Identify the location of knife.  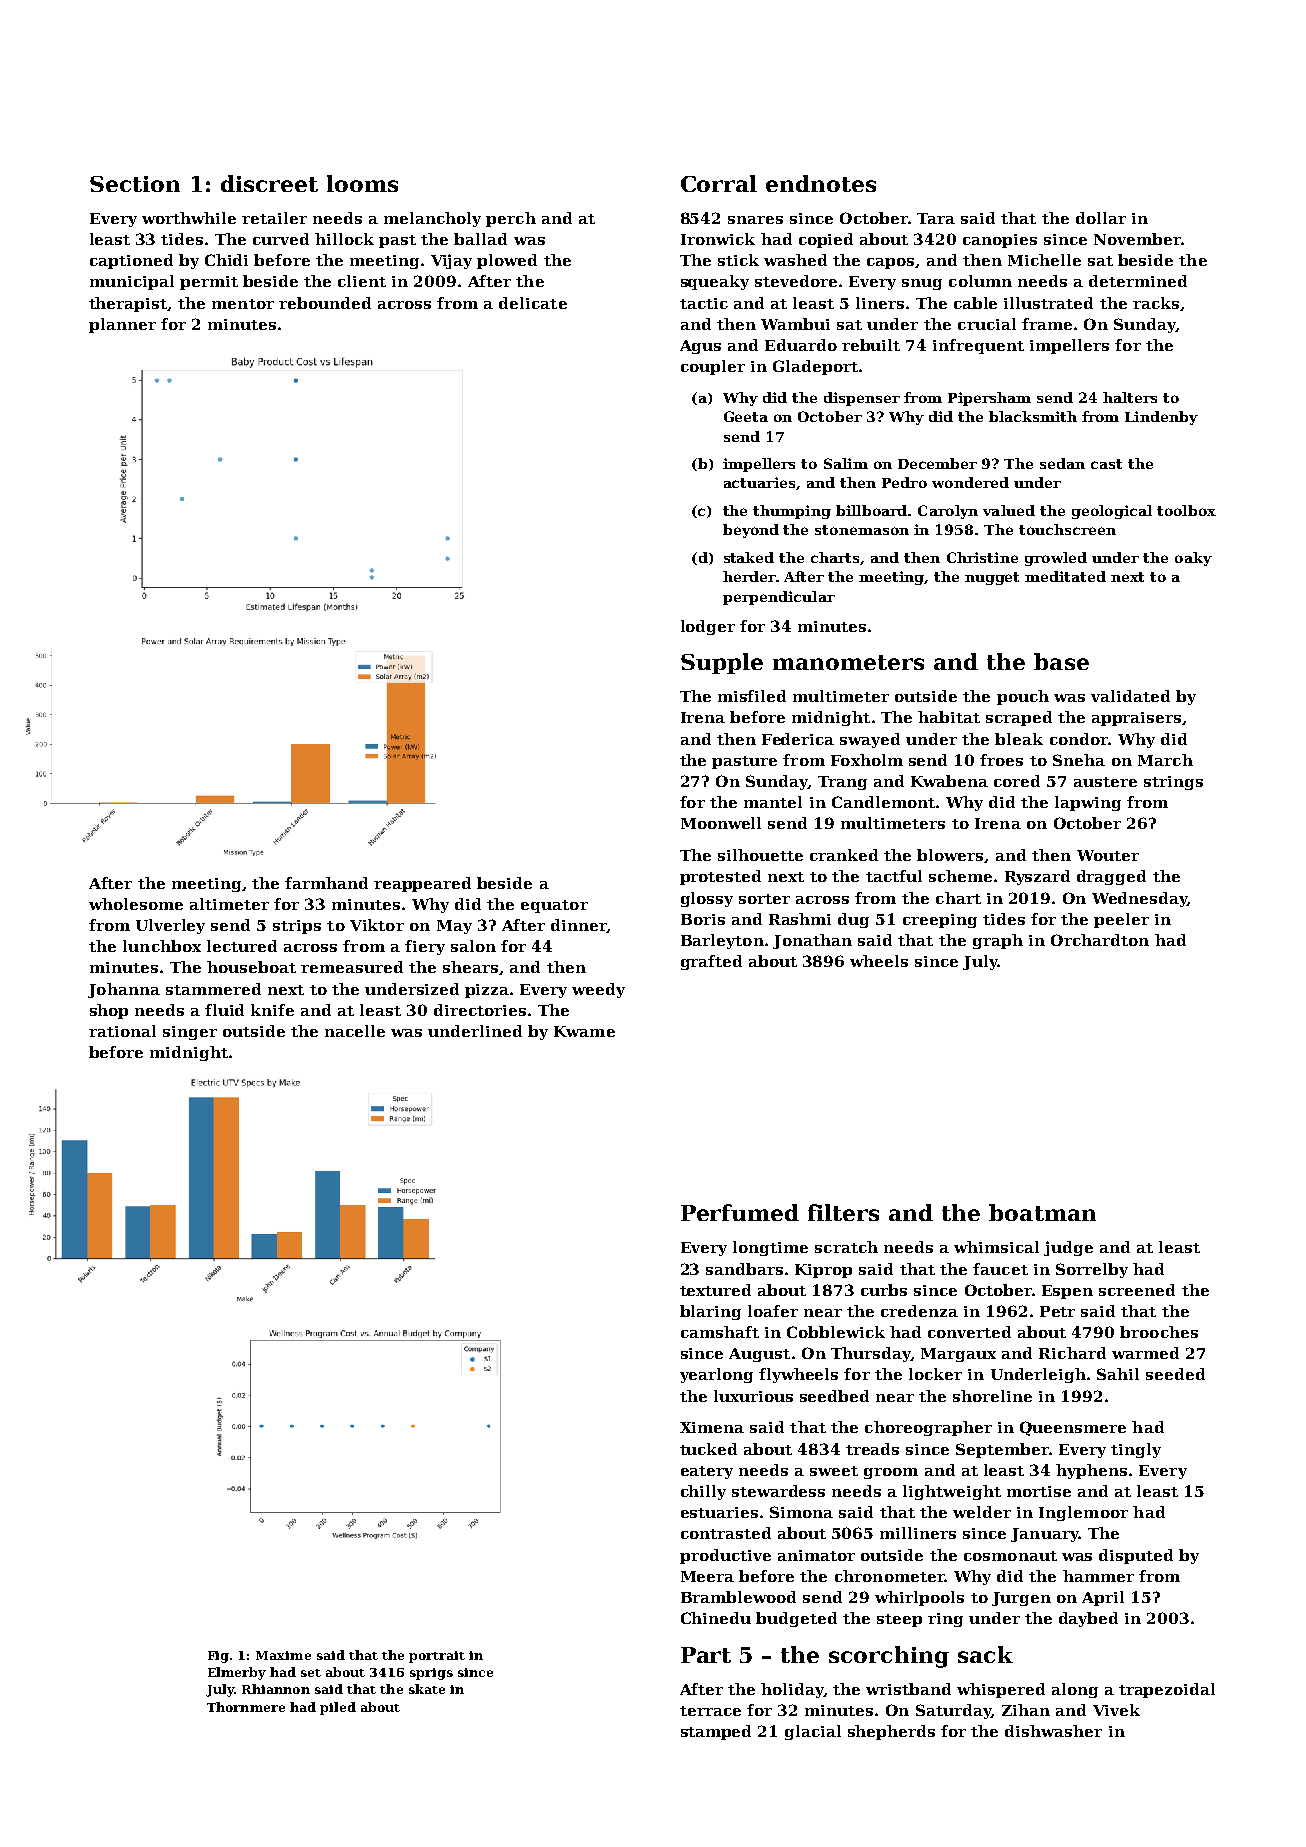
(272, 1010).
